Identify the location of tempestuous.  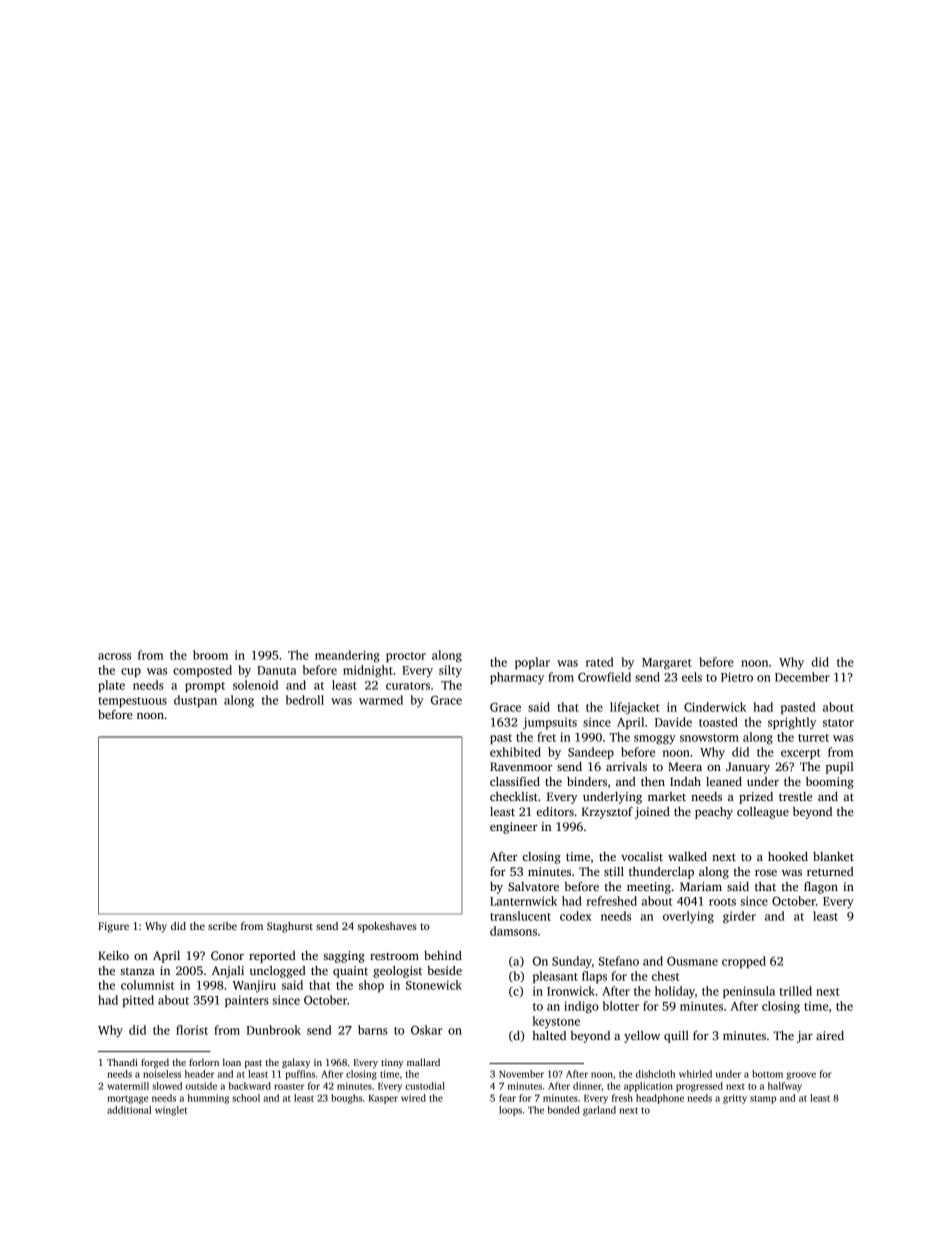
(132, 702).
